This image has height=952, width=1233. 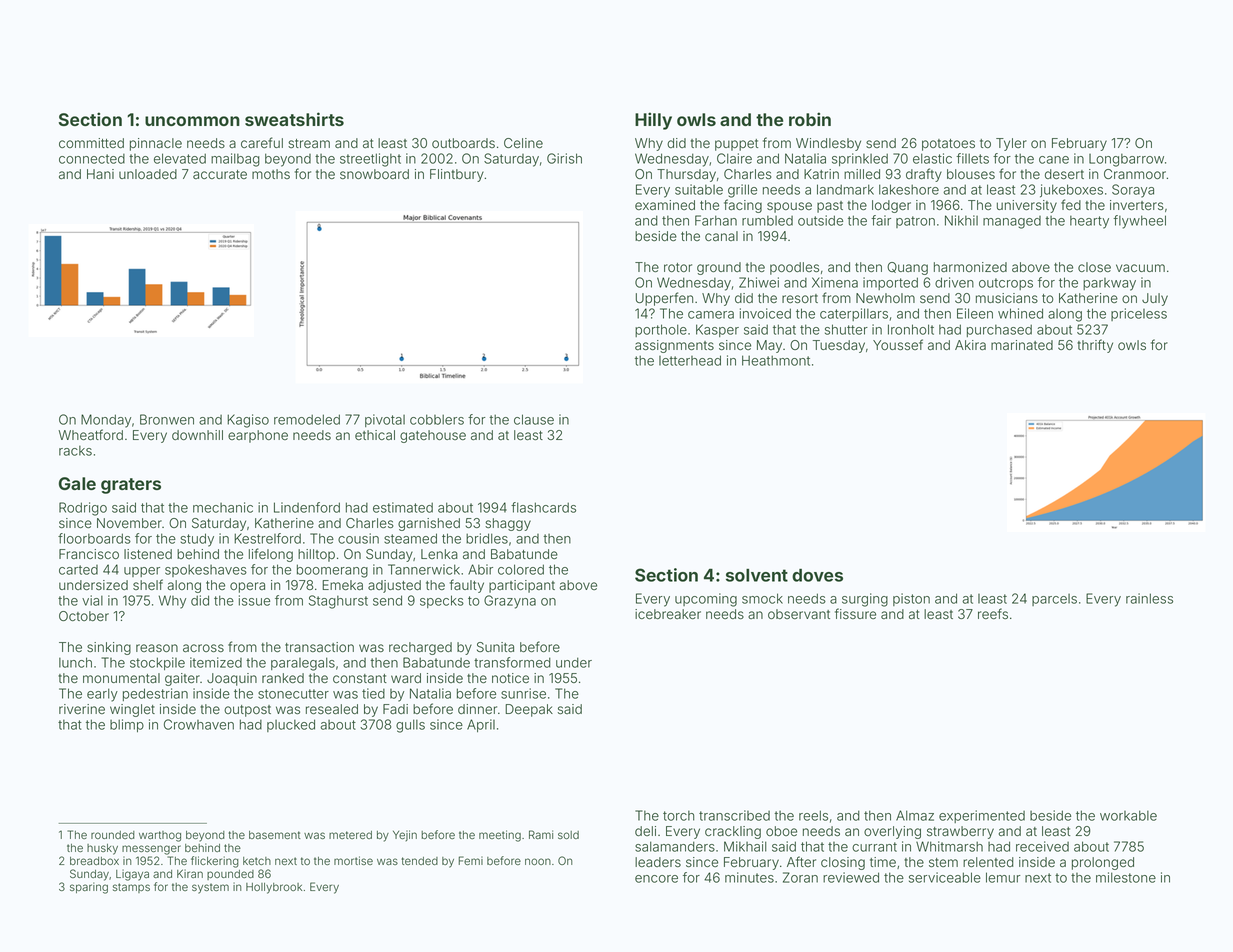 What do you see at coordinates (1011, 144) in the image?
I see `Tyler` at bounding box center [1011, 144].
